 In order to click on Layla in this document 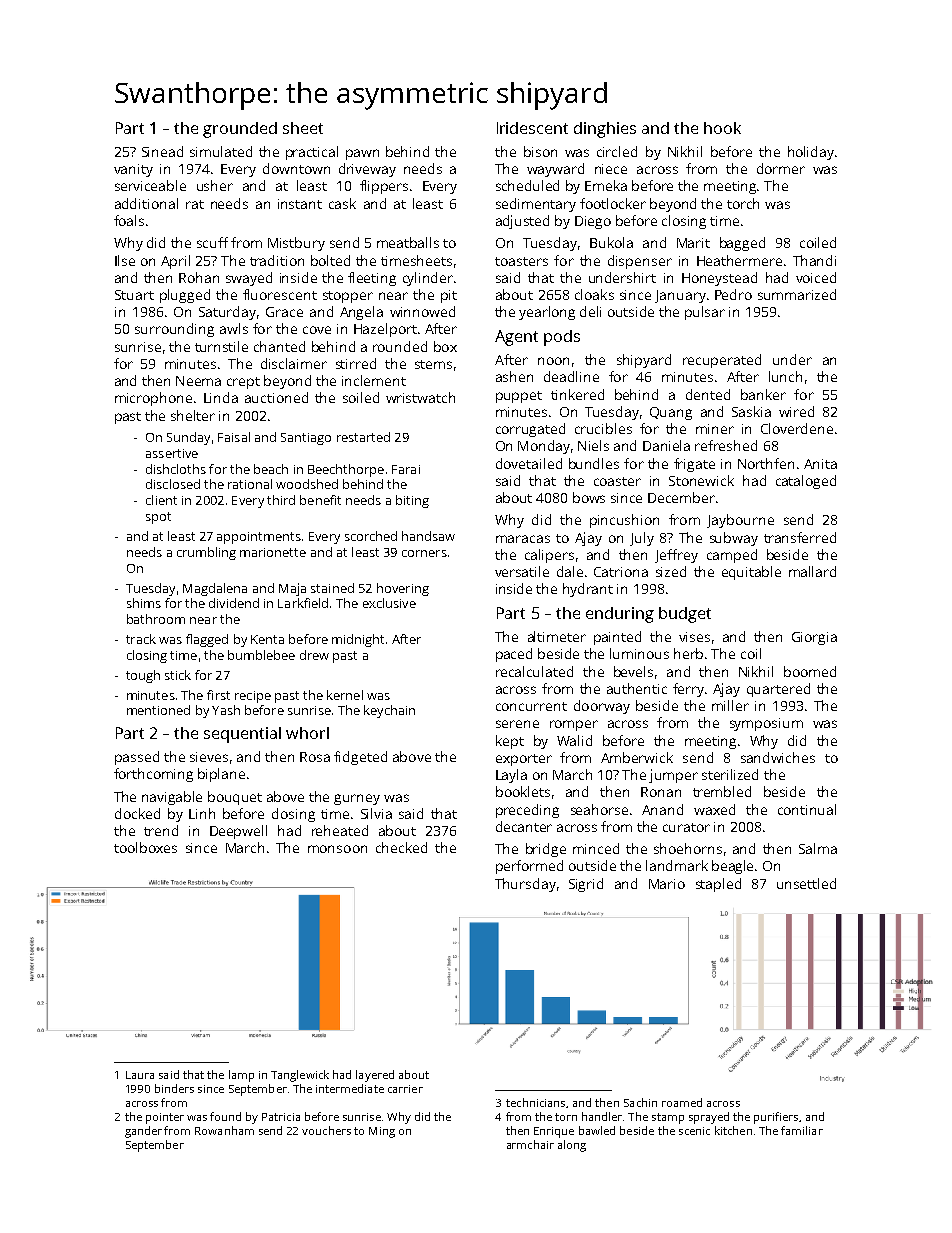, I will do `click(511, 776)`.
